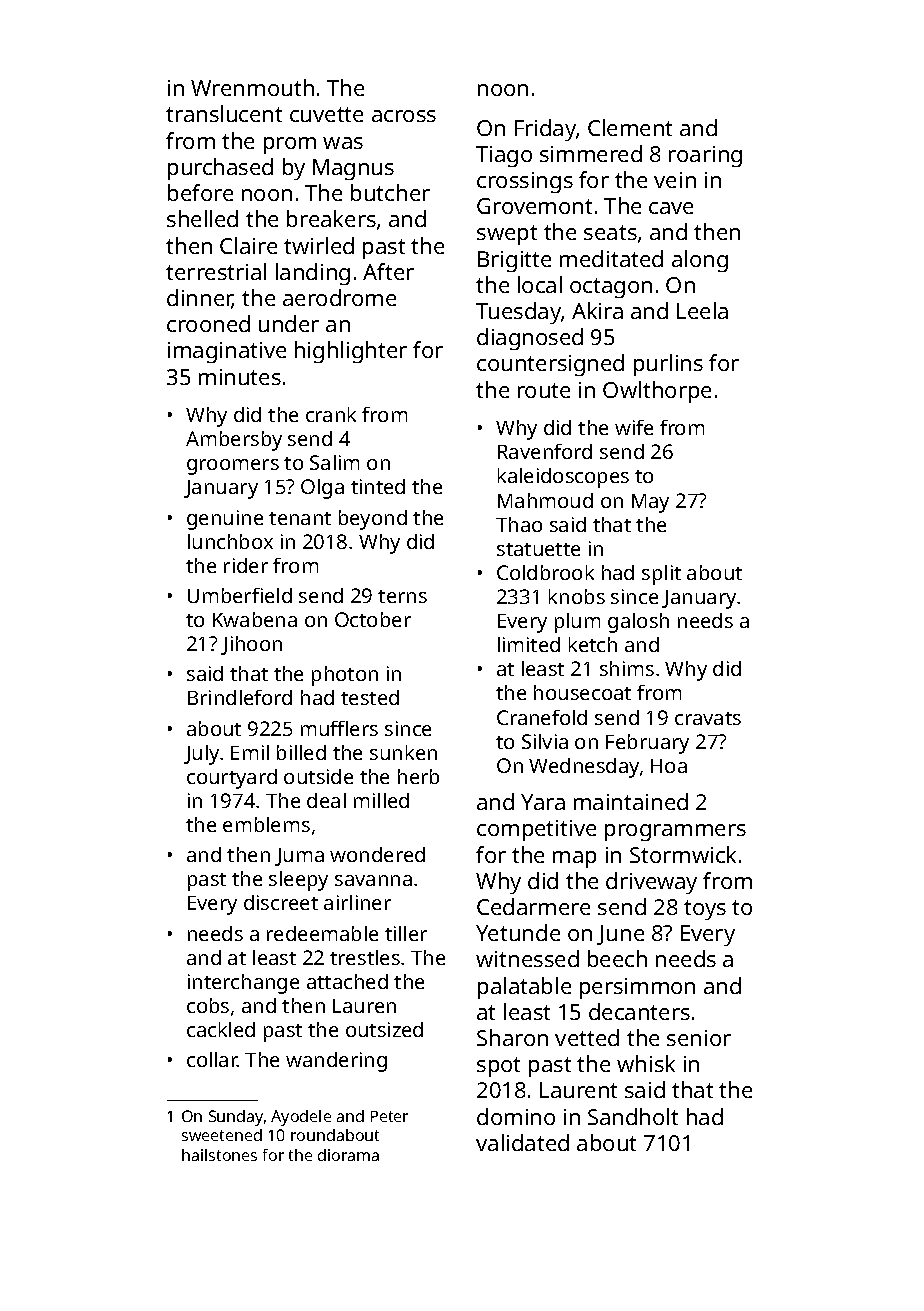 The width and height of the document is (924, 1311). Describe the element at coordinates (630, 127) in the document. I see `Clement` at that location.
